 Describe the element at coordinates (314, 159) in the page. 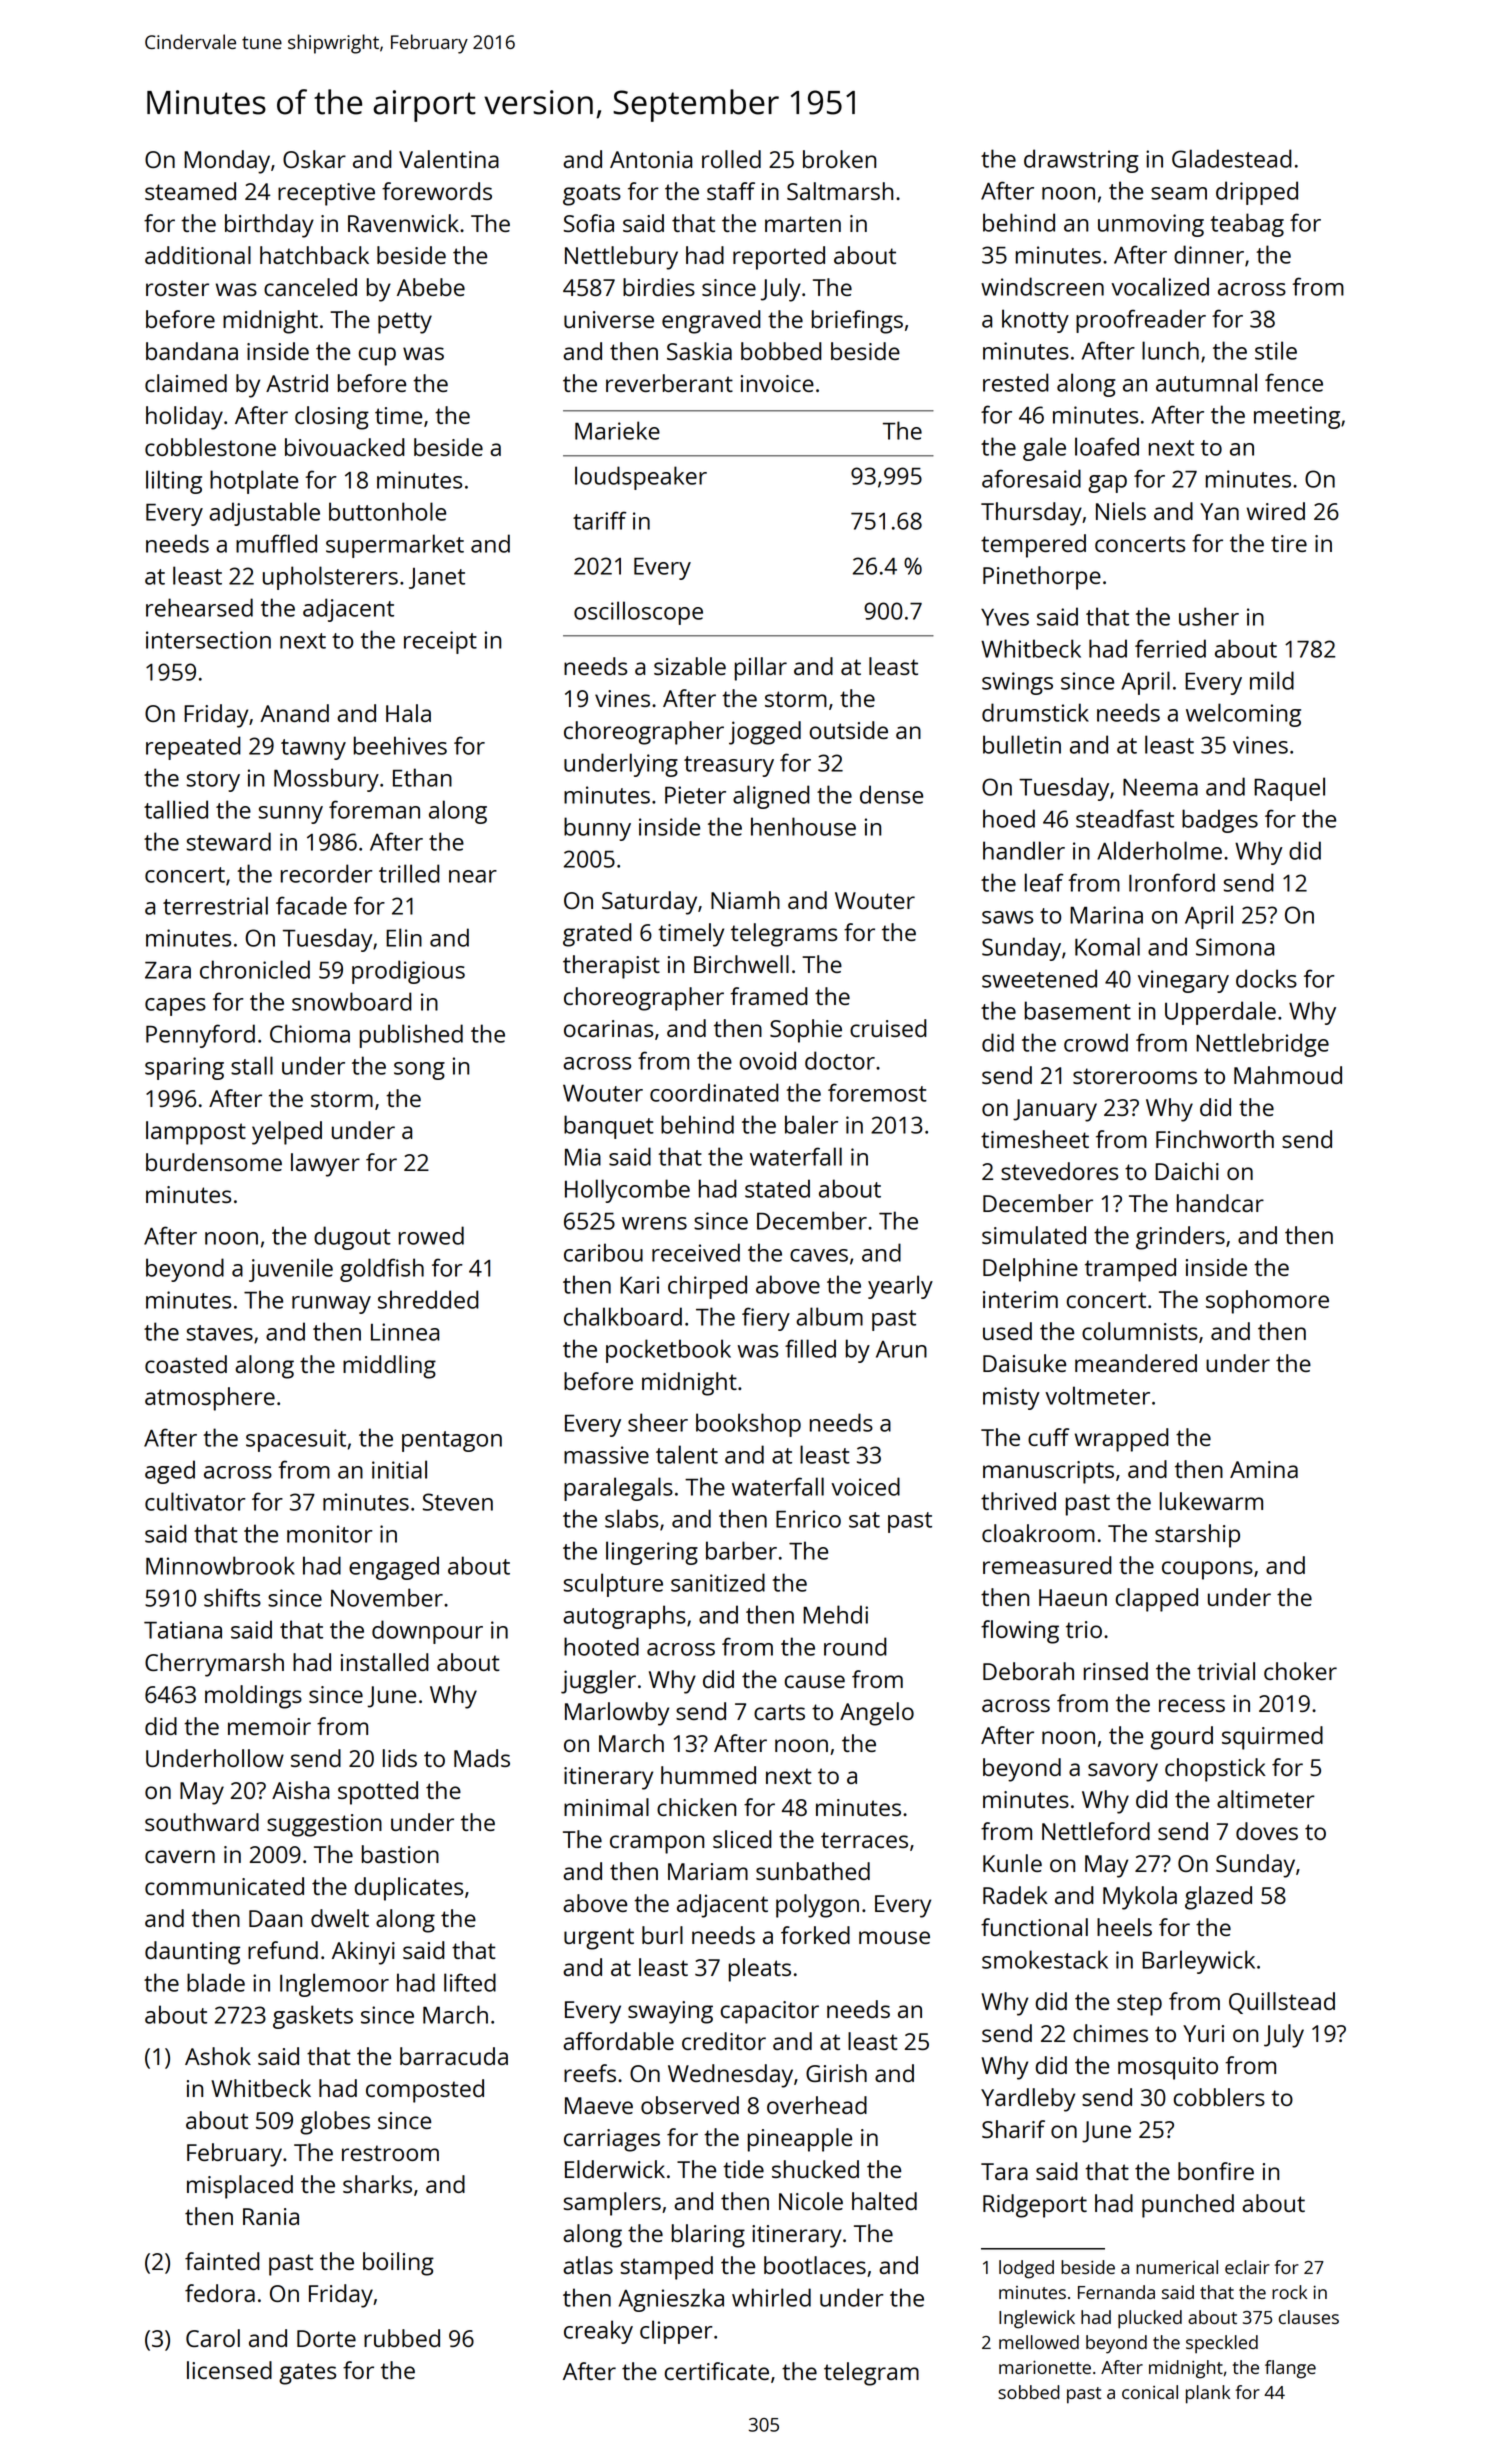

I see `Oskar` at that location.
